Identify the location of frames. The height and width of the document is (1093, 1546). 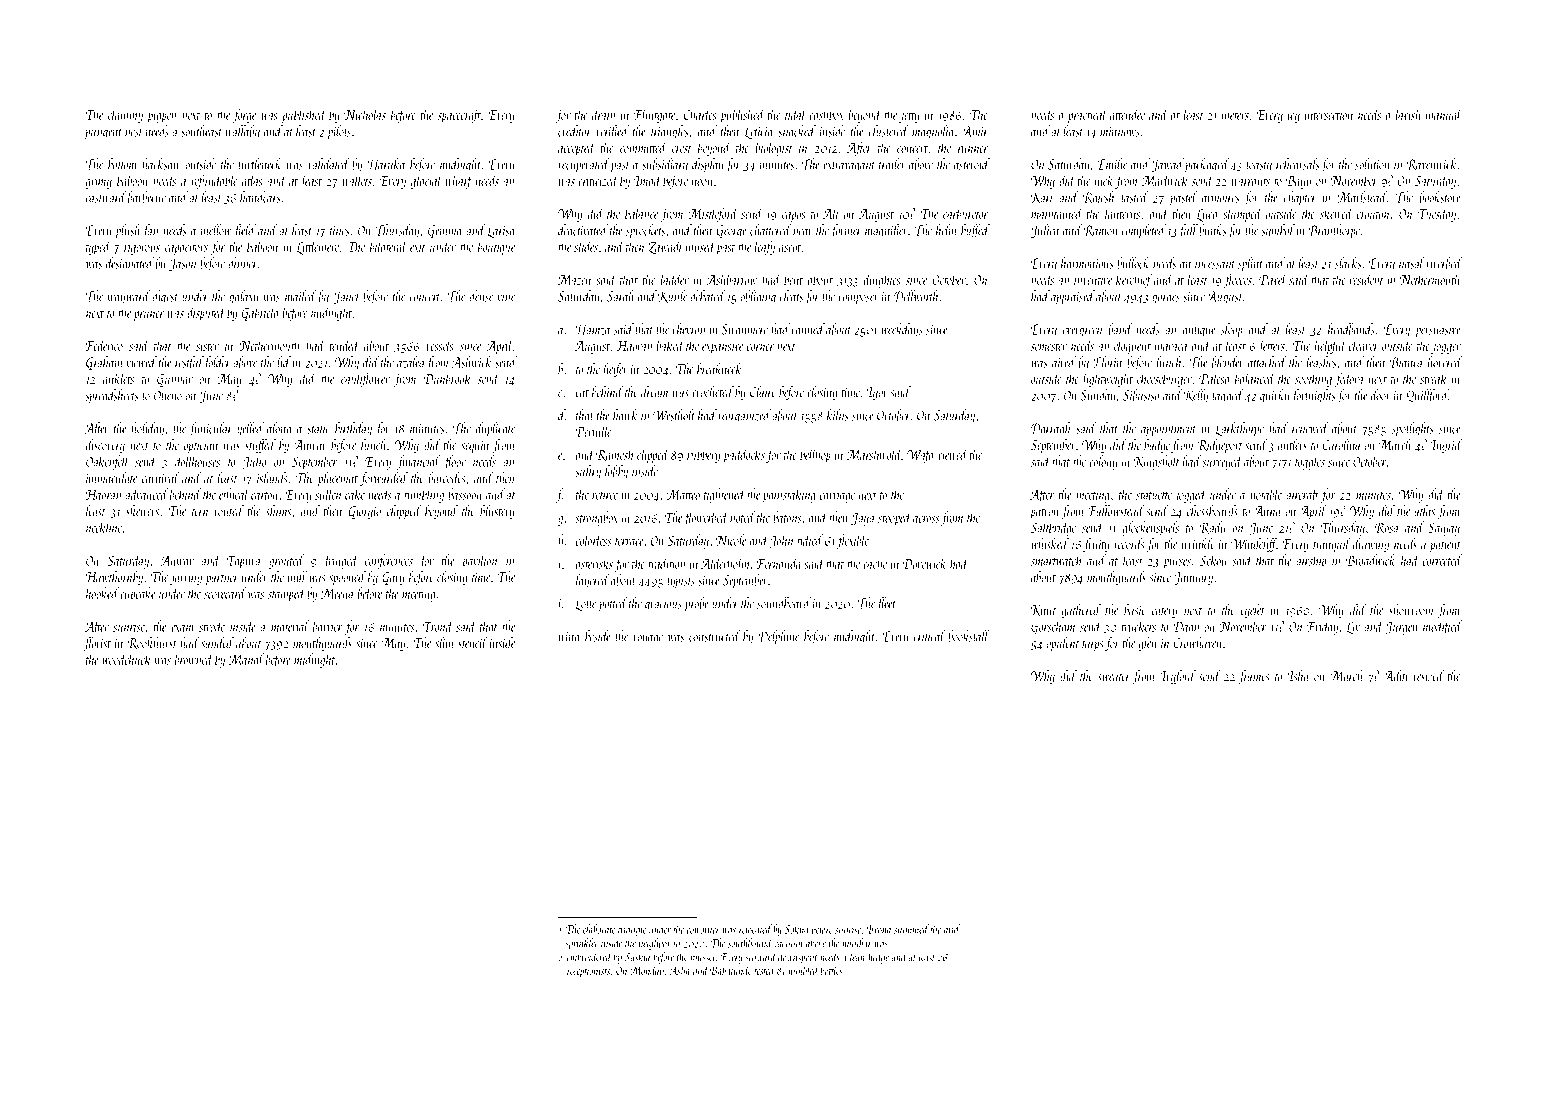
(1253, 677).
